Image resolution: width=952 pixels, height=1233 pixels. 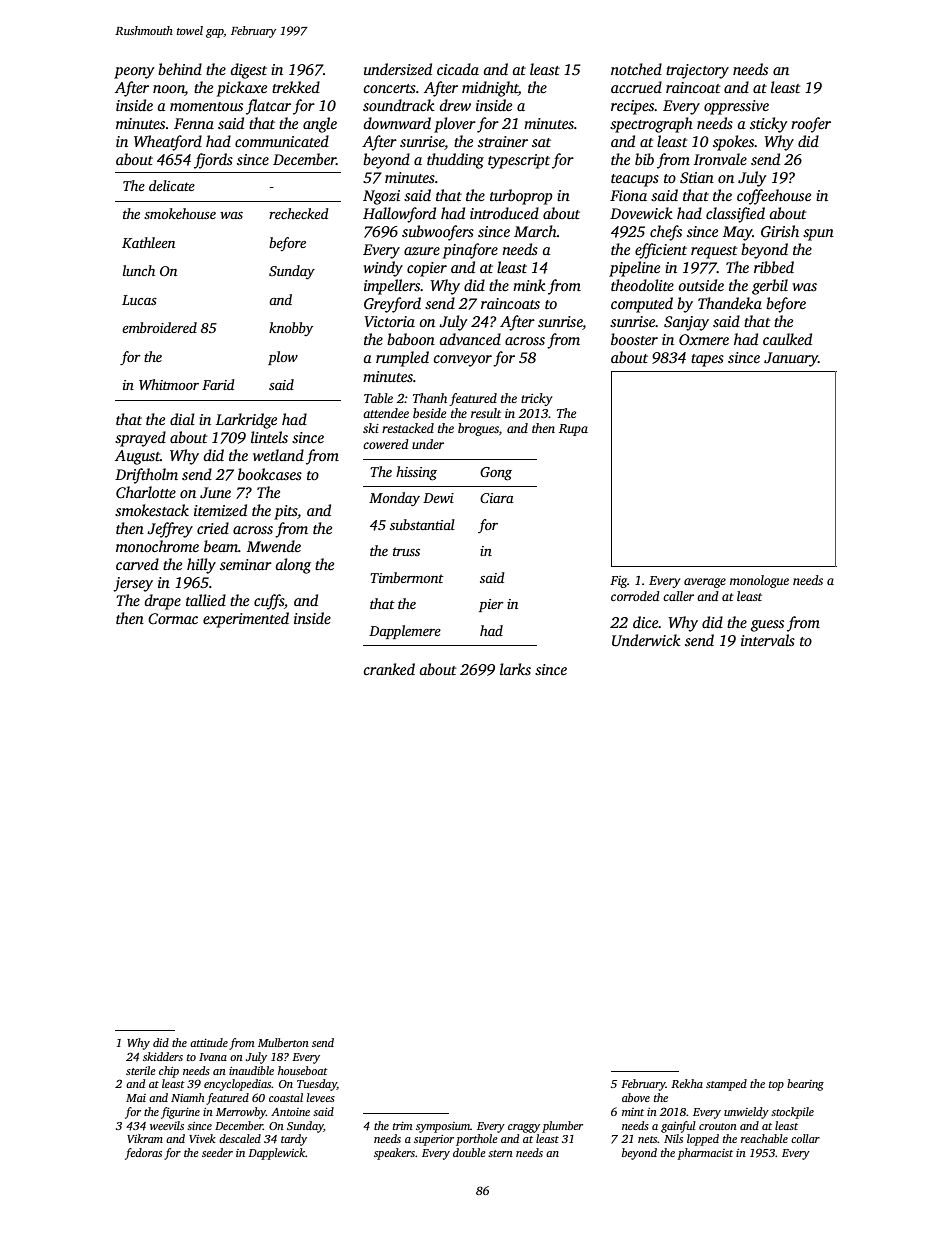 What do you see at coordinates (282, 141) in the screenshot?
I see `communicated` at bounding box center [282, 141].
